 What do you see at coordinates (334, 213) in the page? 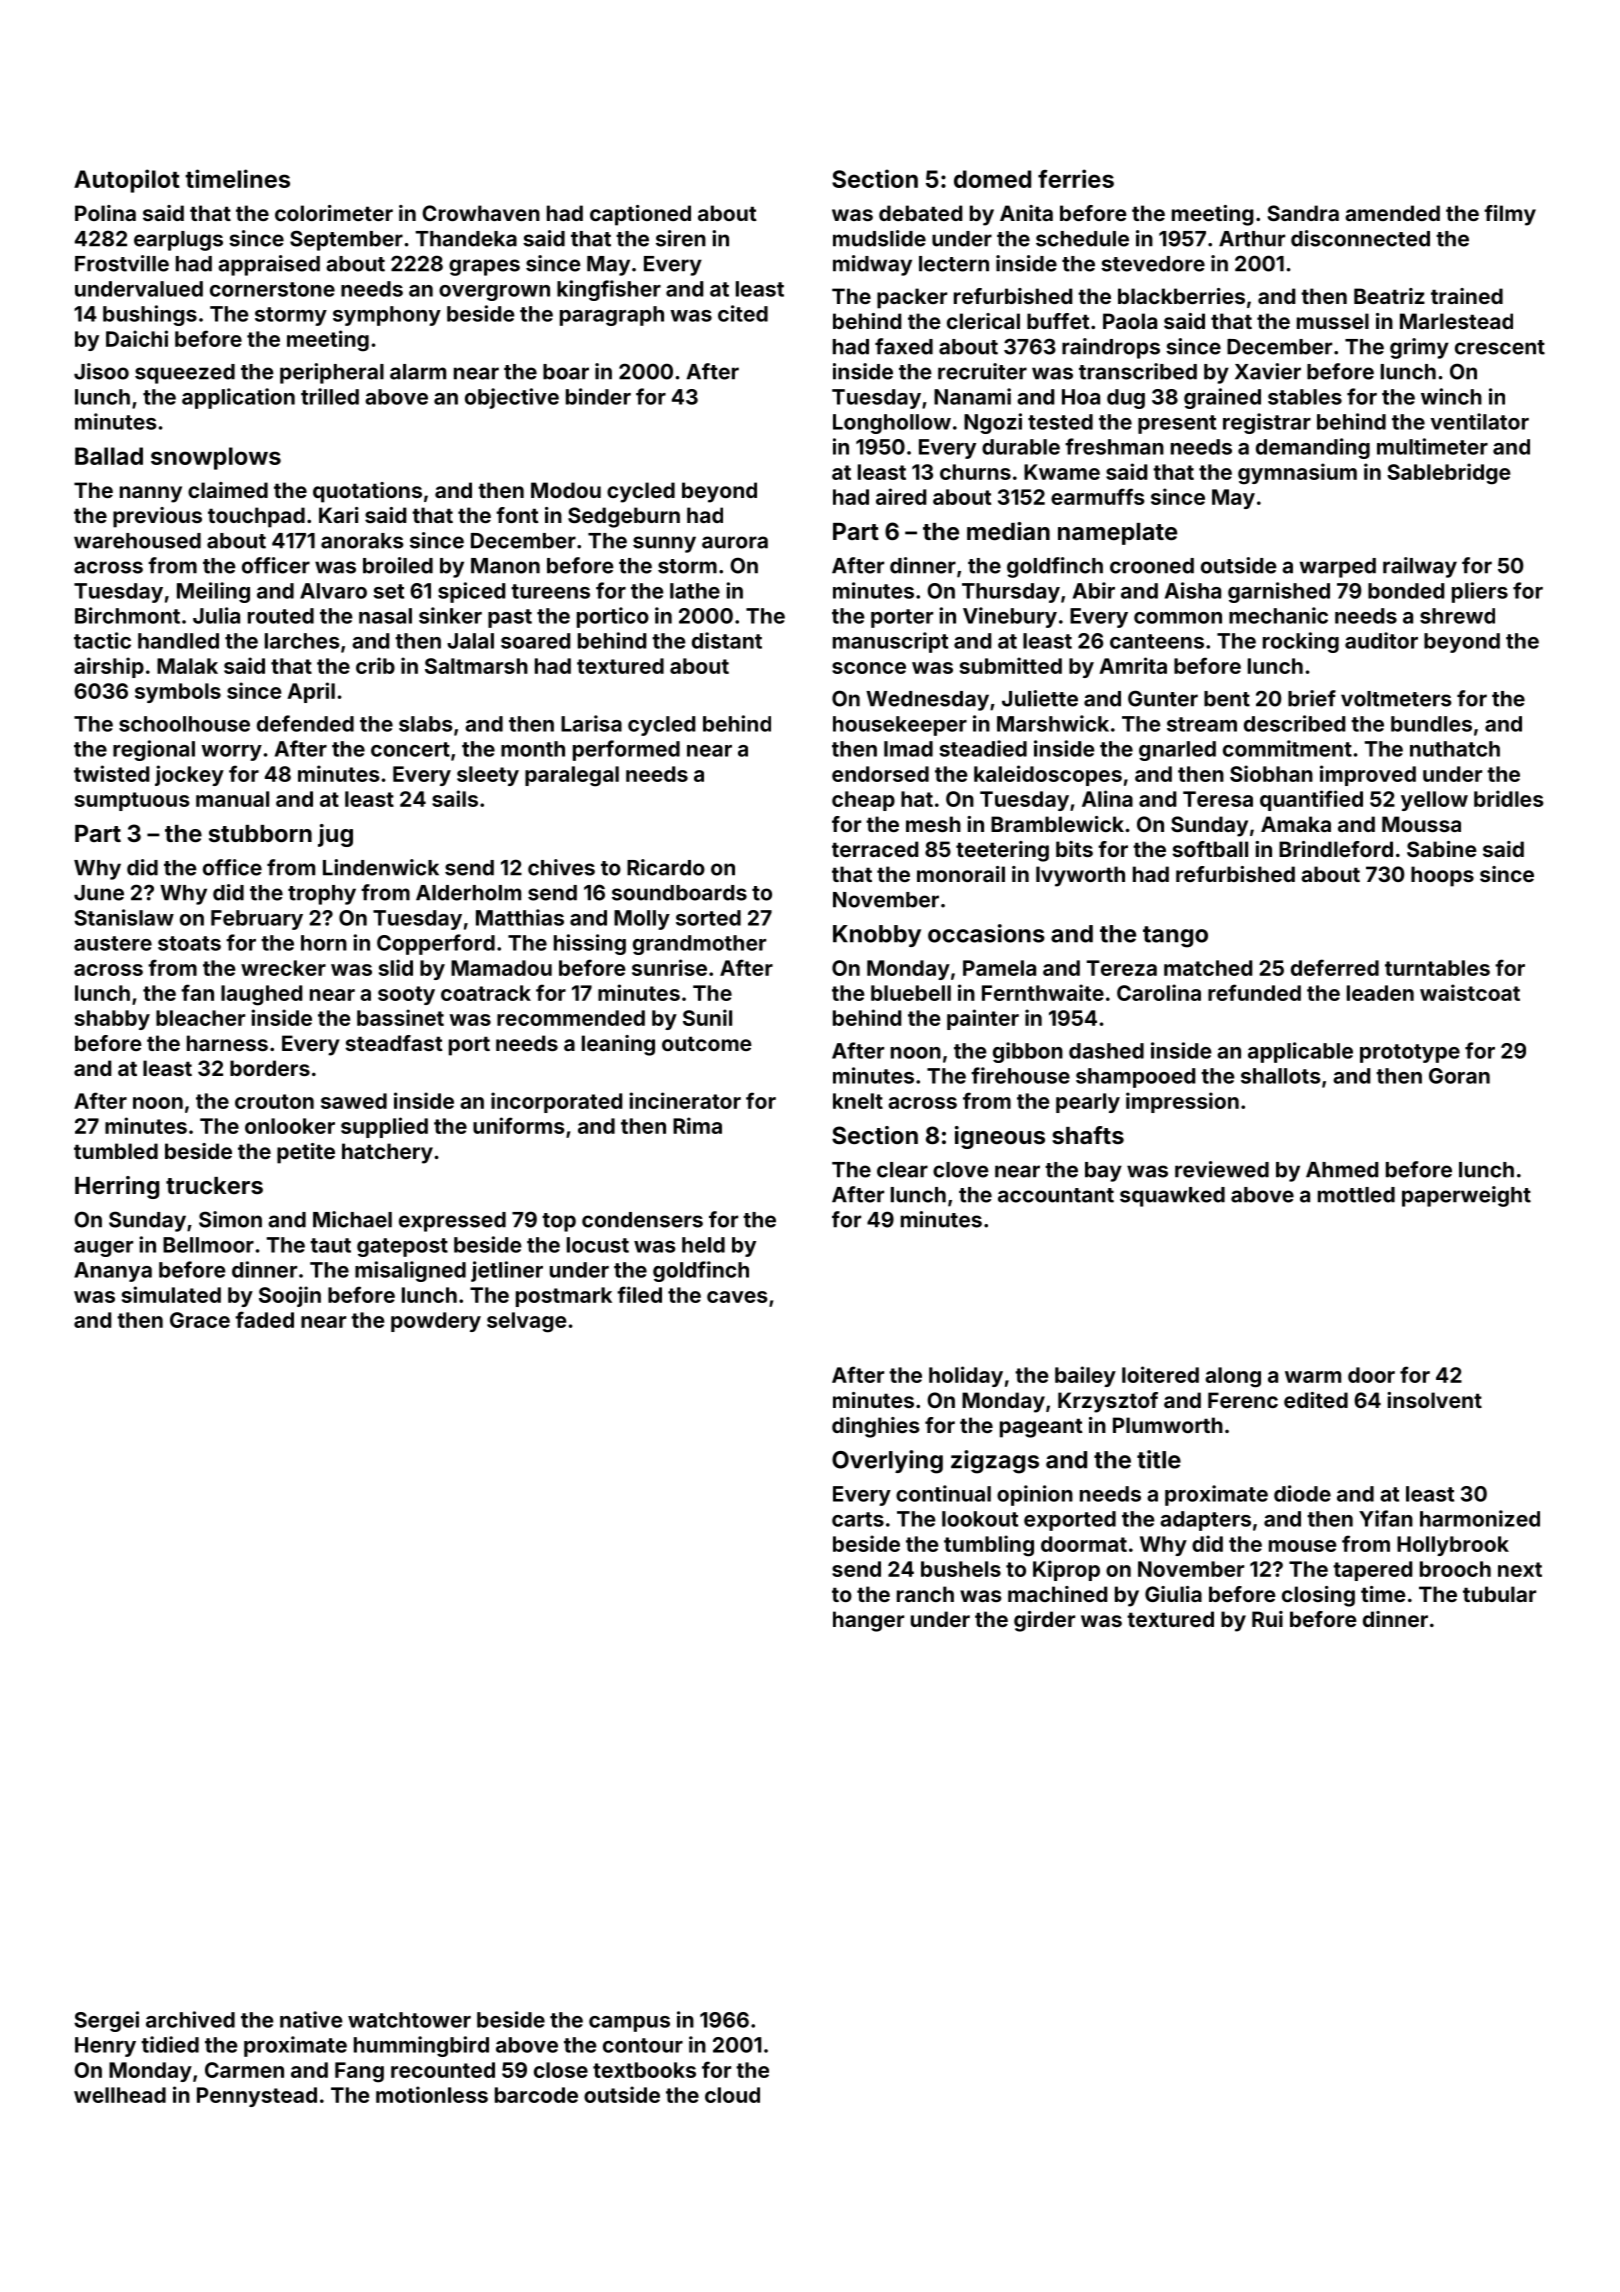
I see `colorimeter` at bounding box center [334, 213].
